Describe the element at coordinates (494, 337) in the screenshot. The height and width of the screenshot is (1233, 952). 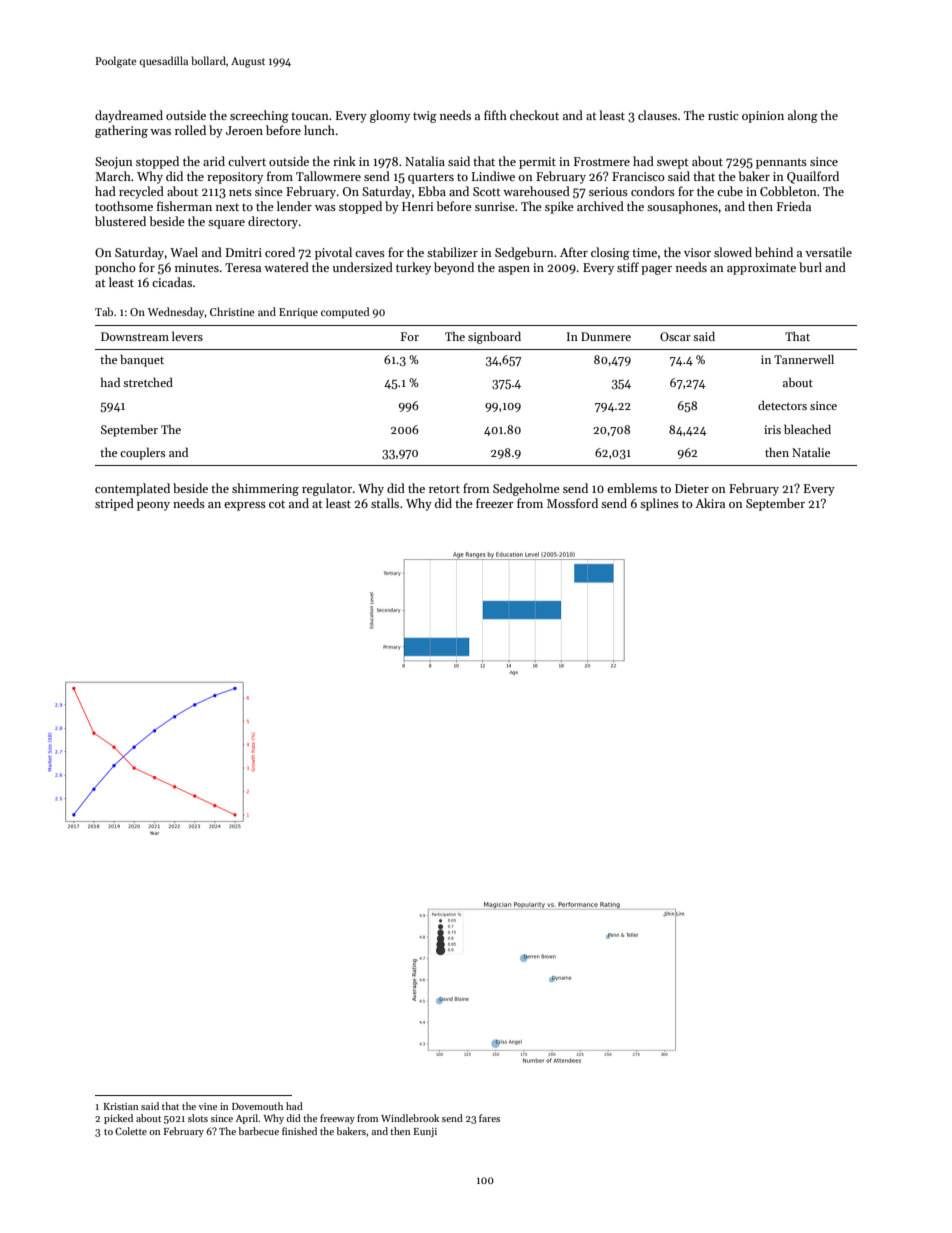
I see `signboard` at that location.
